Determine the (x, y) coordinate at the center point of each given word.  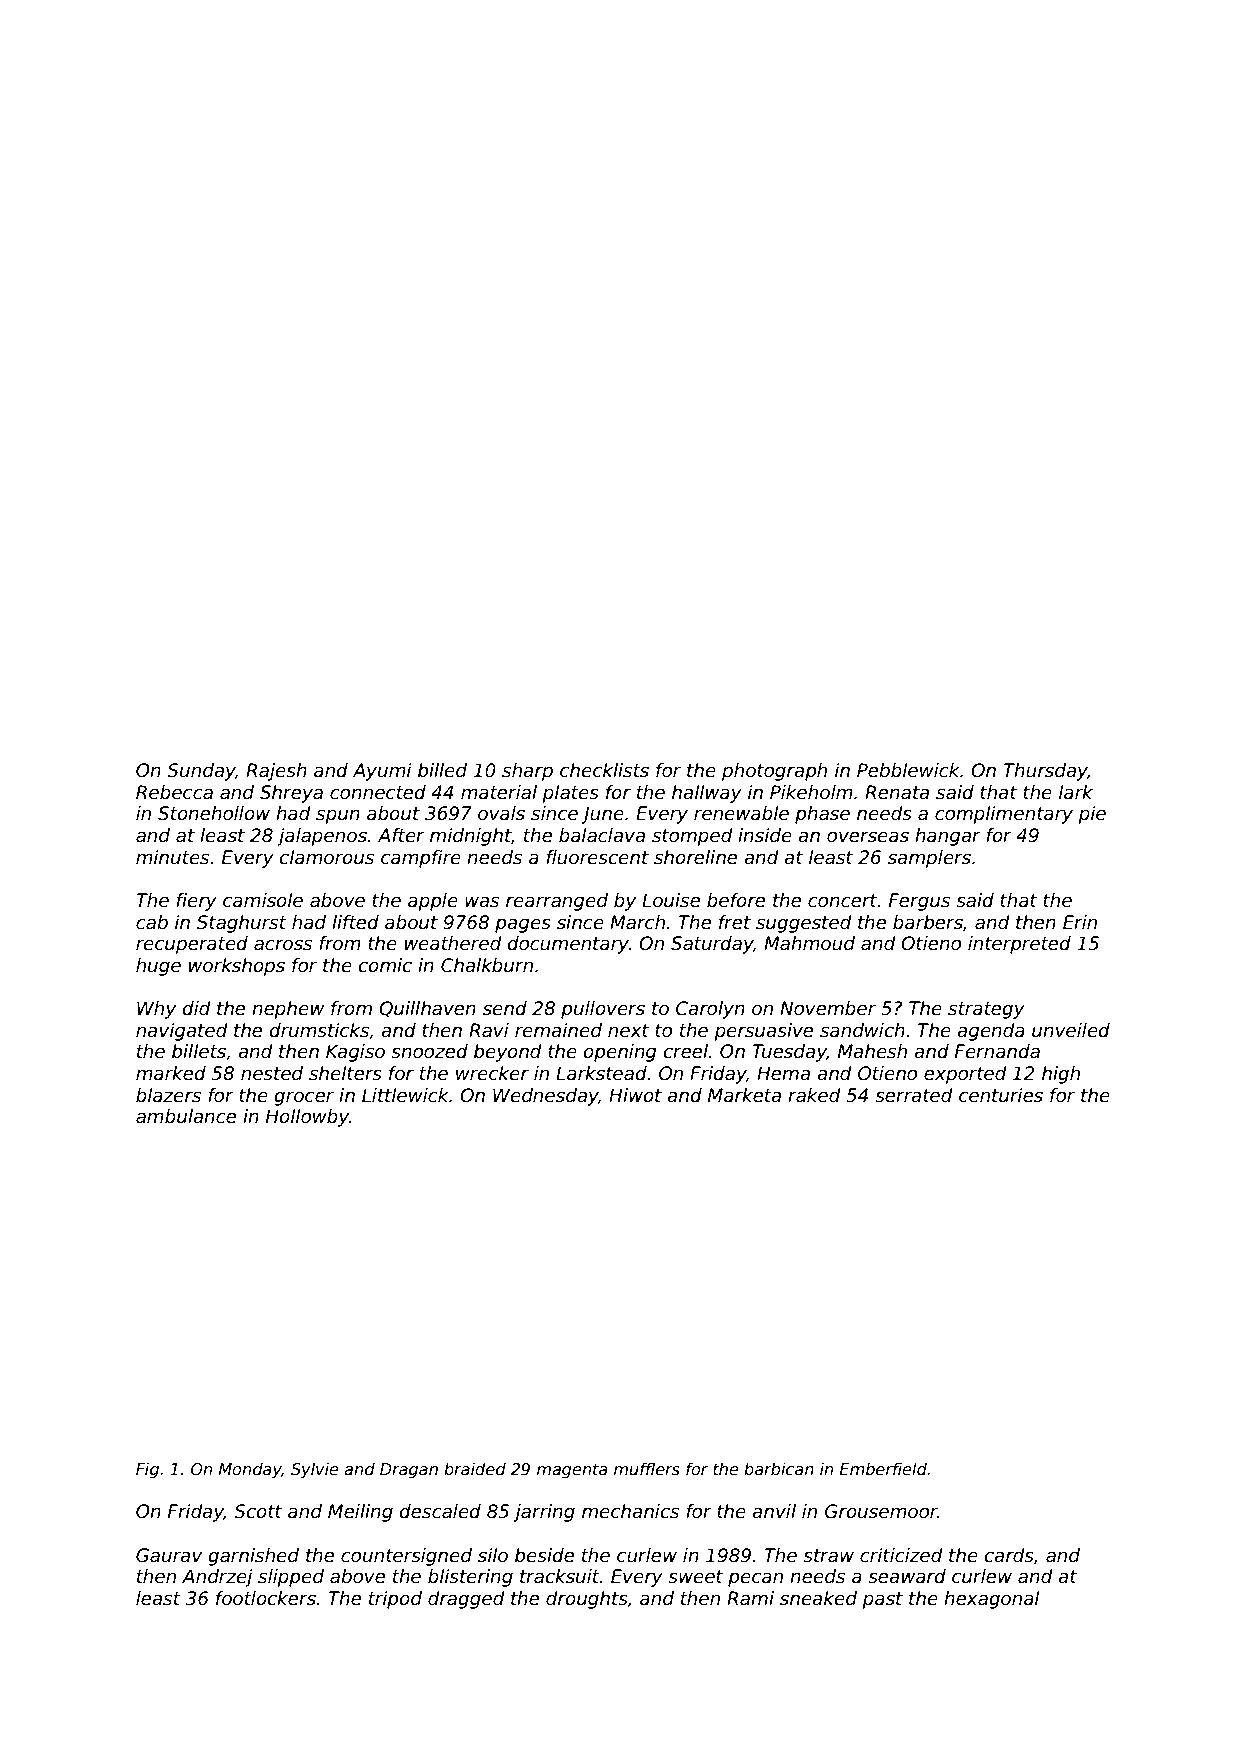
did (197, 1008)
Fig (147, 1470)
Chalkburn (487, 965)
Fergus (919, 902)
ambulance (186, 1116)
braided (475, 1468)
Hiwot (635, 1095)
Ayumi (382, 772)
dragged (466, 1600)
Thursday (1045, 772)
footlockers (266, 1598)
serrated (914, 1095)
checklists (604, 770)
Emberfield (883, 1469)
